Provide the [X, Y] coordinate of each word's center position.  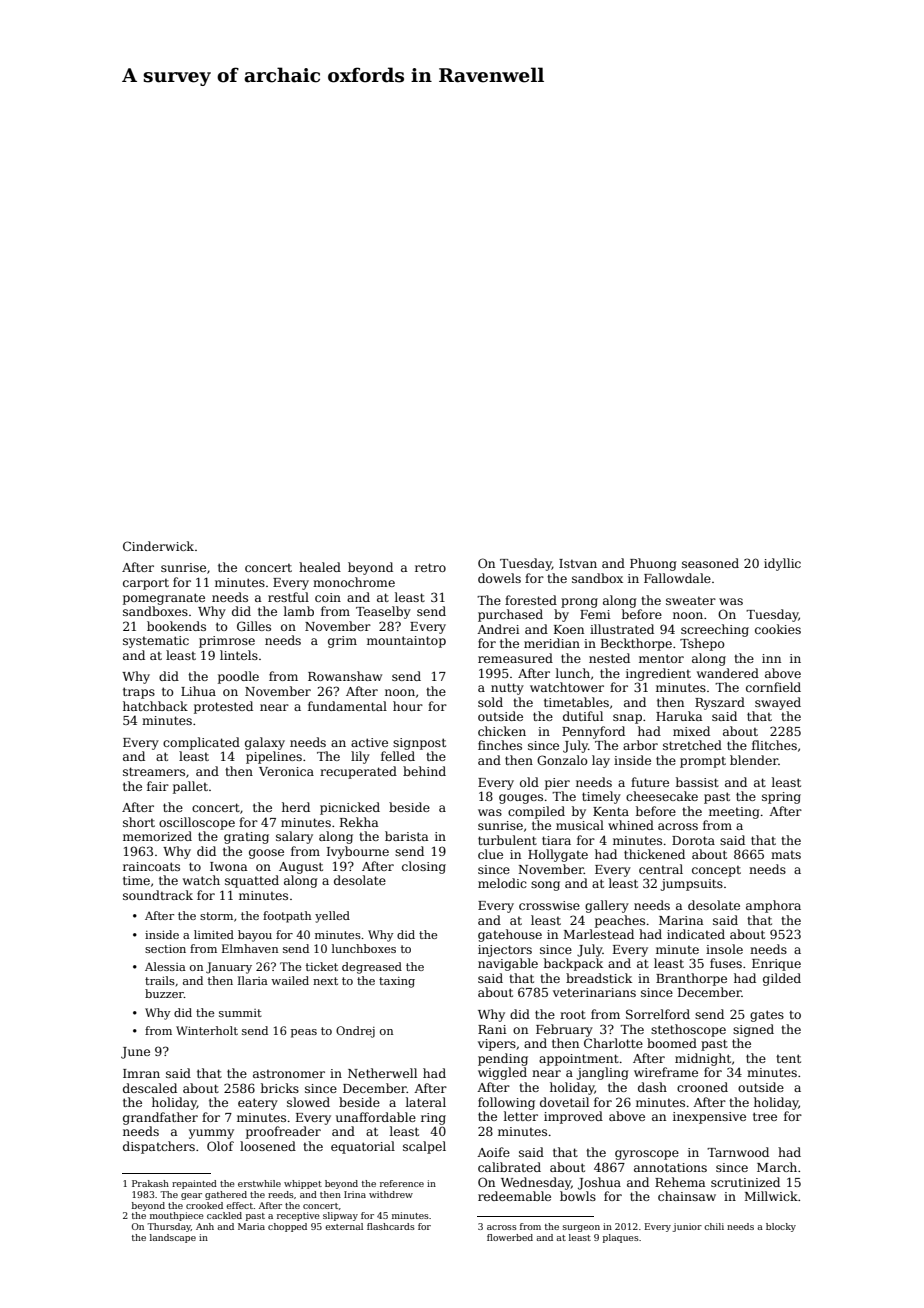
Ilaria [253, 980]
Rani [492, 1029]
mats [786, 855]
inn [771, 658]
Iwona [229, 866]
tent [788, 1058]
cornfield [773, 687]
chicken [502, 731]
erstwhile [259, 1183]
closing [424, 867]
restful [288, 597]
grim [342, 642]
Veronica [286, 771]
